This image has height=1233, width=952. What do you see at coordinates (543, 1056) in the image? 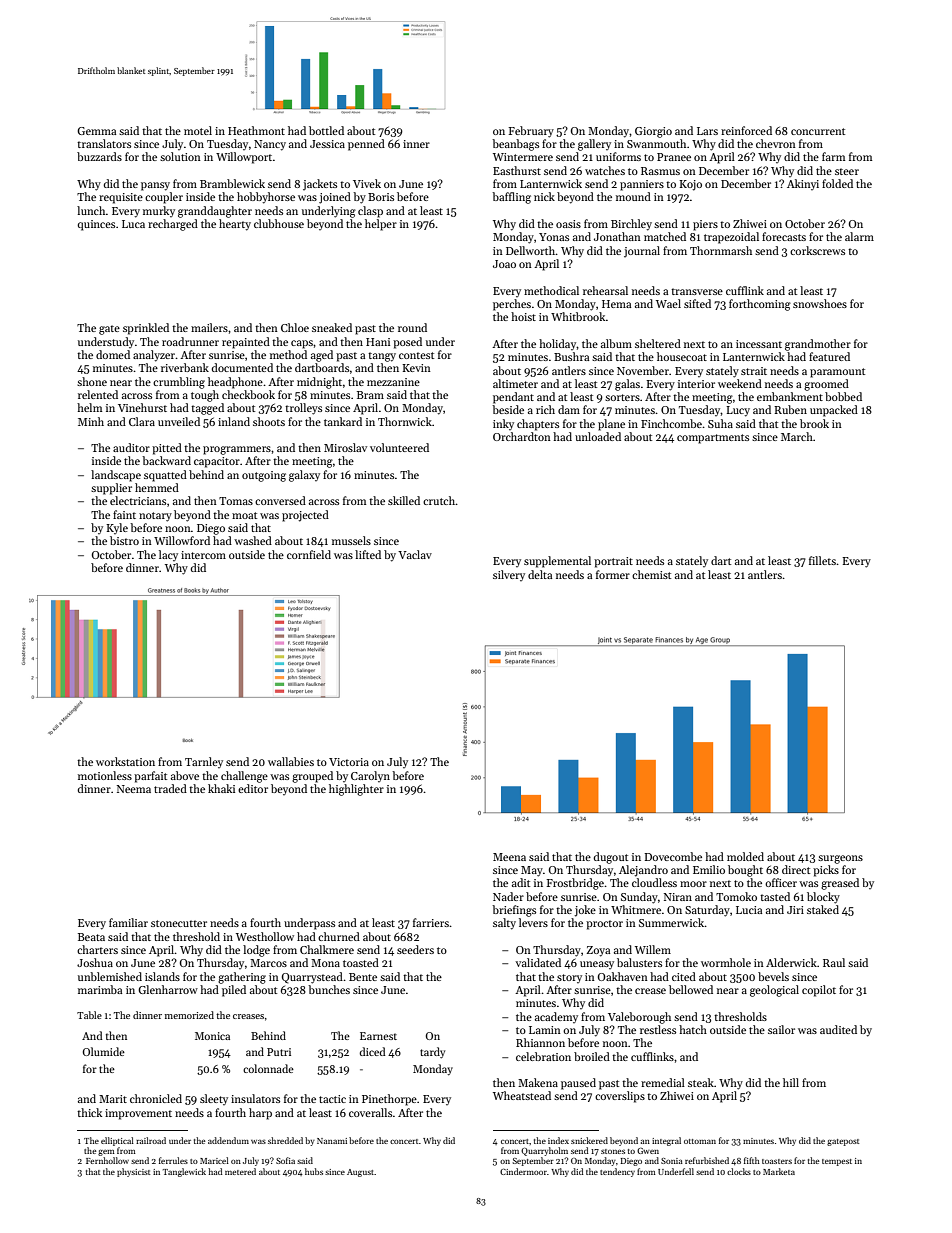
I see `celebration` at bounding box center [543, 1056].
